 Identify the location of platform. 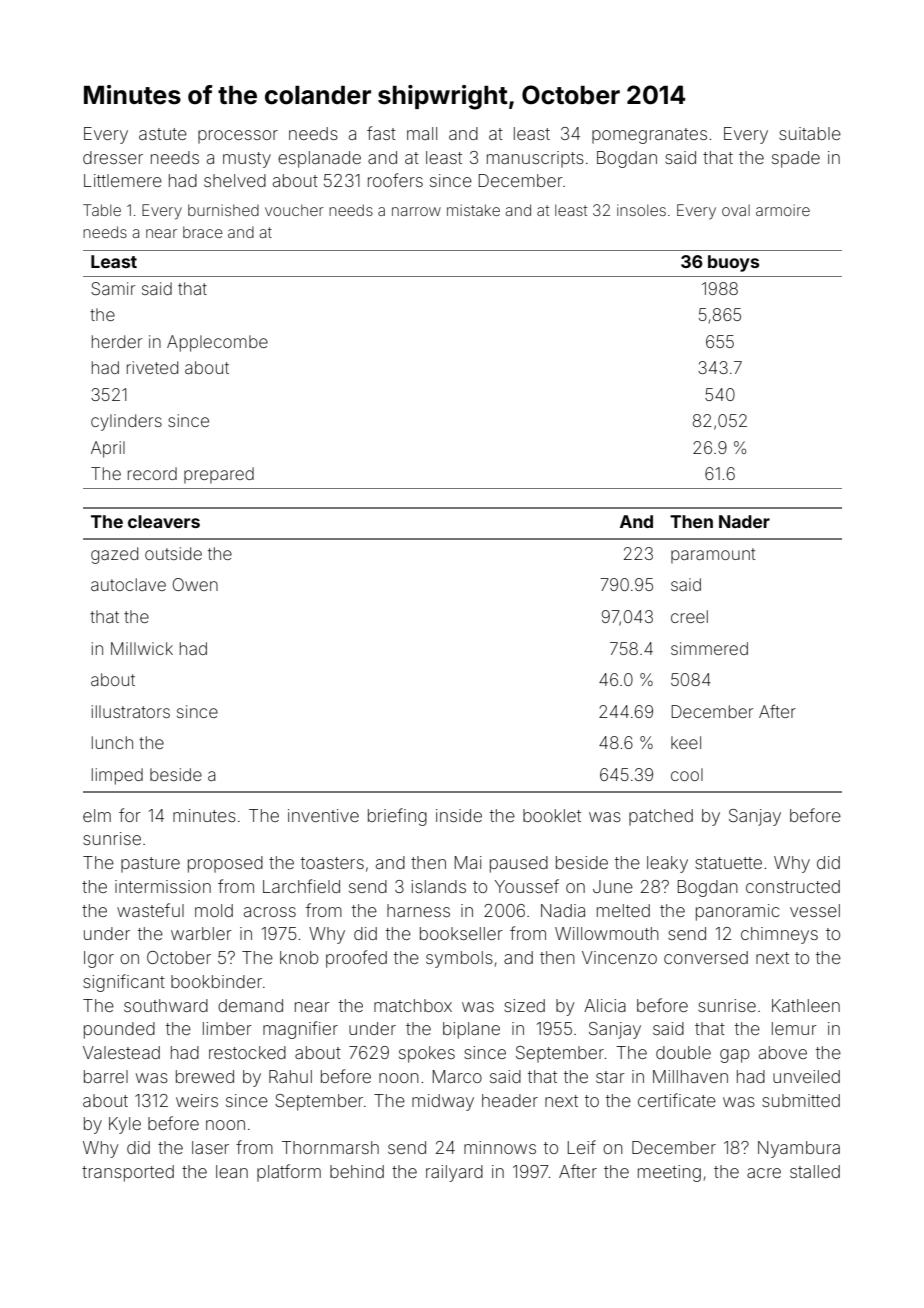
(289, 1173).
